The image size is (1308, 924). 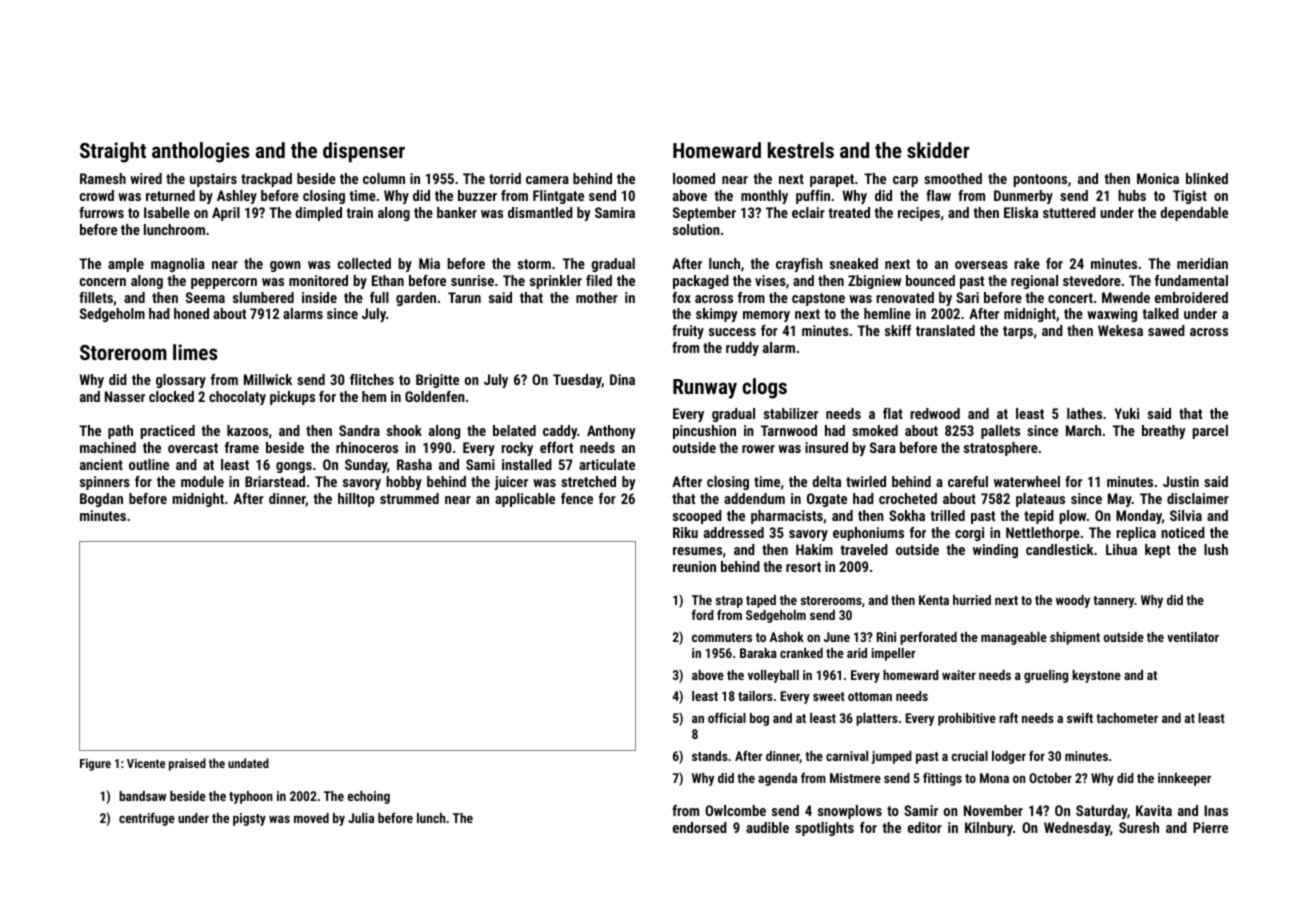 What do you see at coordinates (101, 500) in the screenshot?
I see `Bogdan` at bounding box center [101, 500].
